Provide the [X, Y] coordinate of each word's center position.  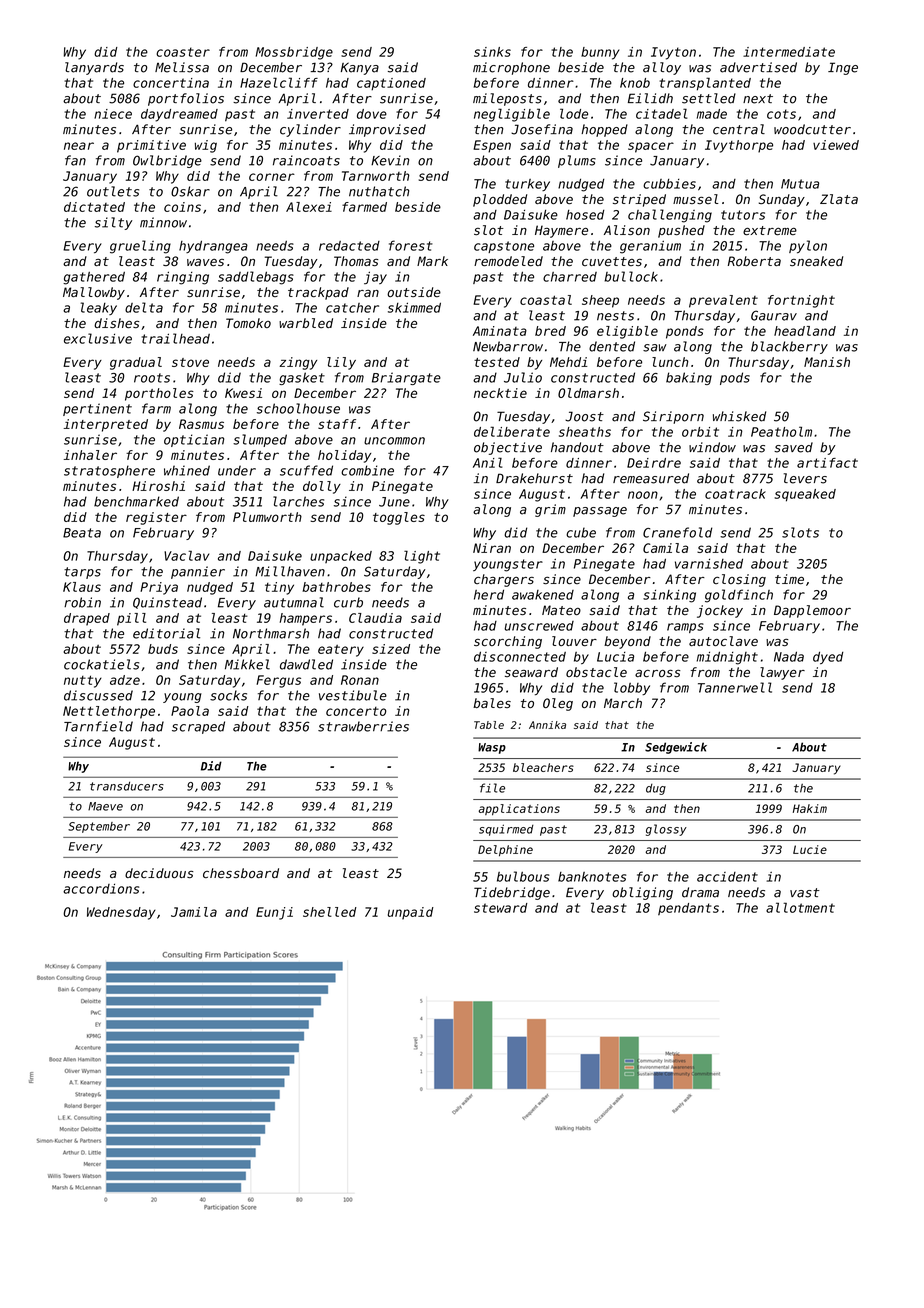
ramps [685, 628]
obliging [642, 893]
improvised [387, 130]
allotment [800, 907]
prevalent [723, 301]
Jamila [194, 912]
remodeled [508, 261]
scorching [508, 642]
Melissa [182, 67]
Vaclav [186, 555]
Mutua [800, 184]
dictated [94, 207]
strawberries [363, 726]
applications [519, 809]
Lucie [810, 849]
